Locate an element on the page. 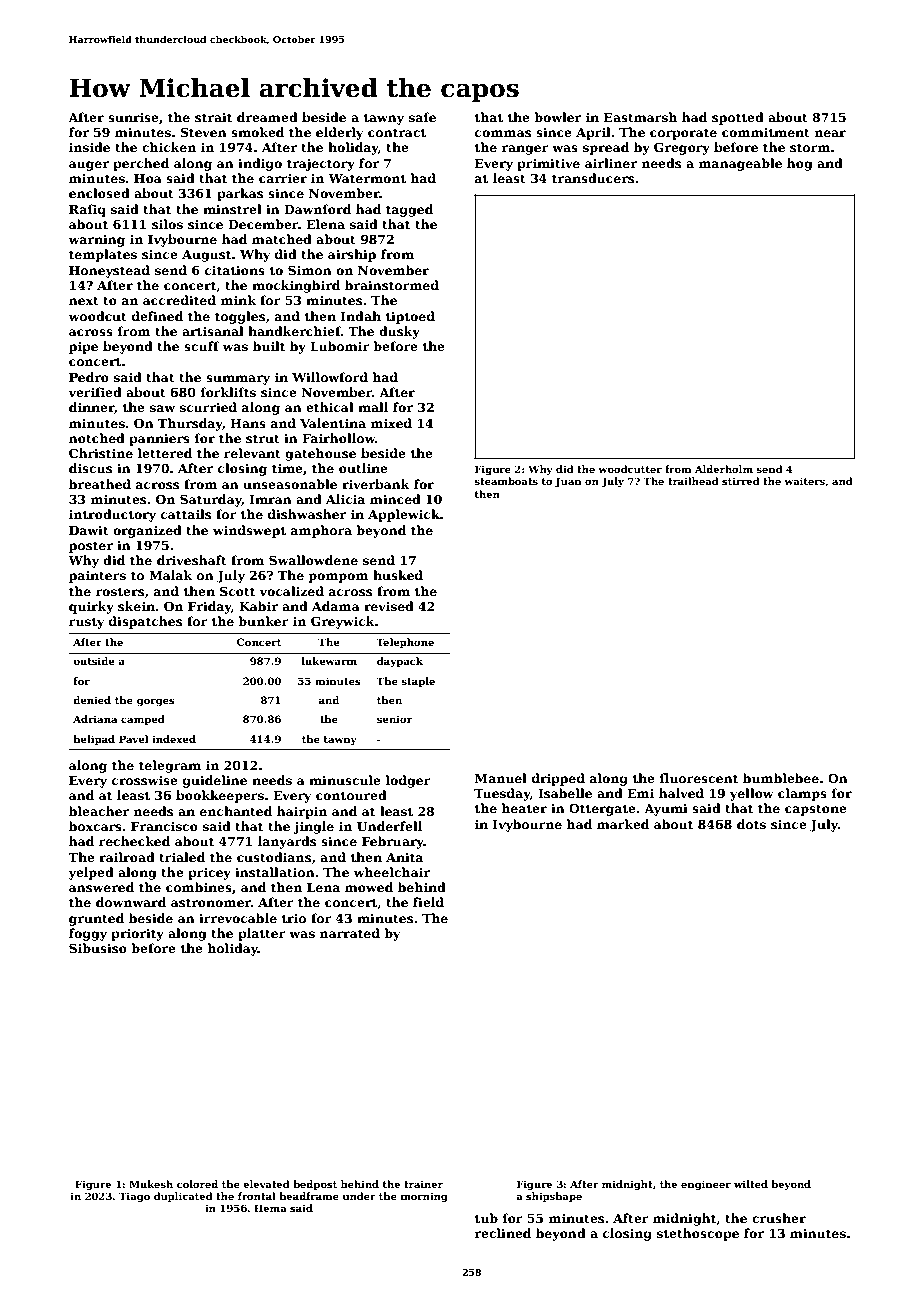  trialed is located at coordinates (182, 857).
